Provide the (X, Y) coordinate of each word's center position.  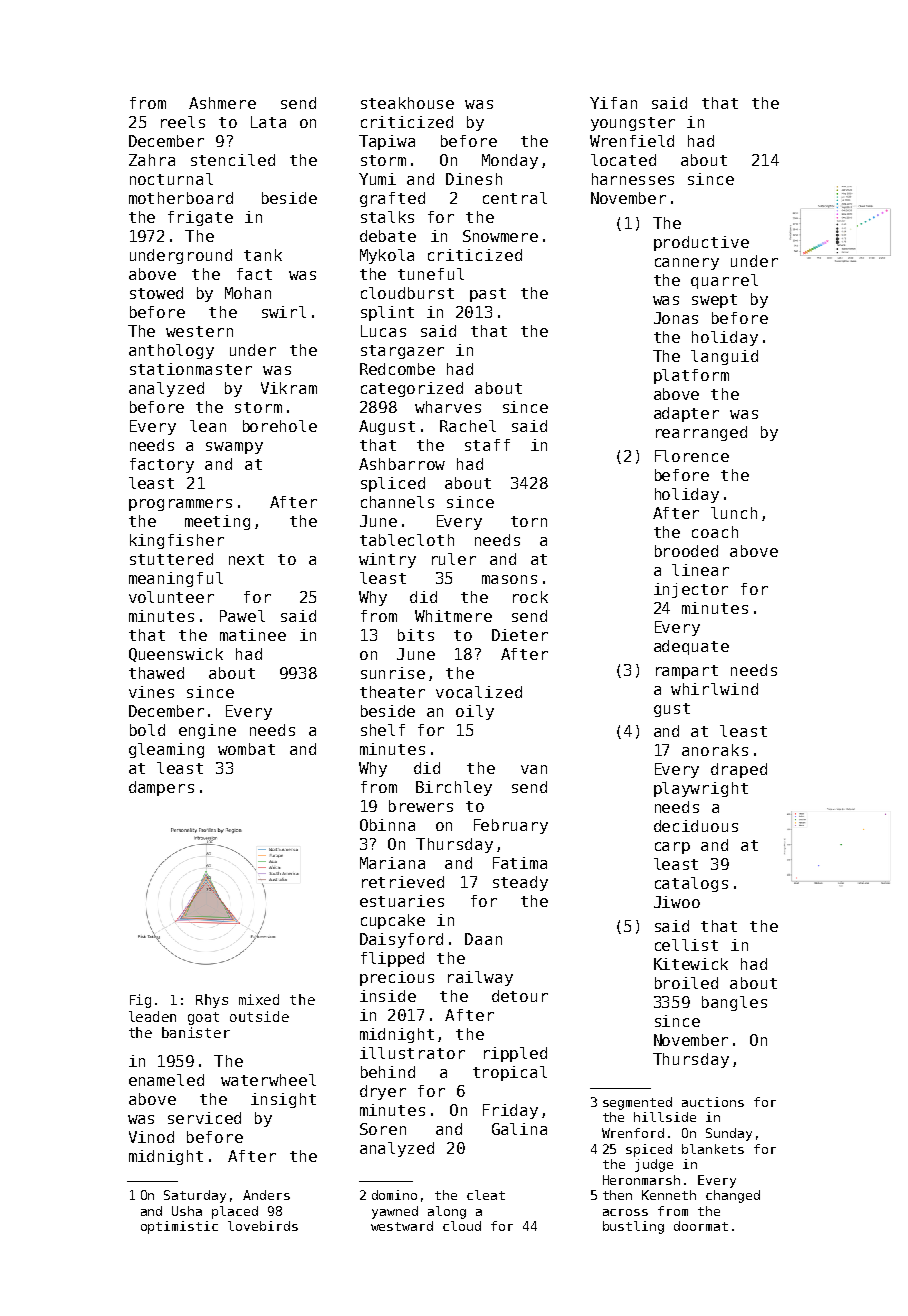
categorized (412, 389)
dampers (161, 788)
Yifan (613, 103)
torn (529, 521)
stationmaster (191, 369)
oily (475, 712)
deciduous (696, 826)
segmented (637, 1103)
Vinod (151, 1137)
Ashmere (222, 103)
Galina (519, 1129)
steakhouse (407, 103)
